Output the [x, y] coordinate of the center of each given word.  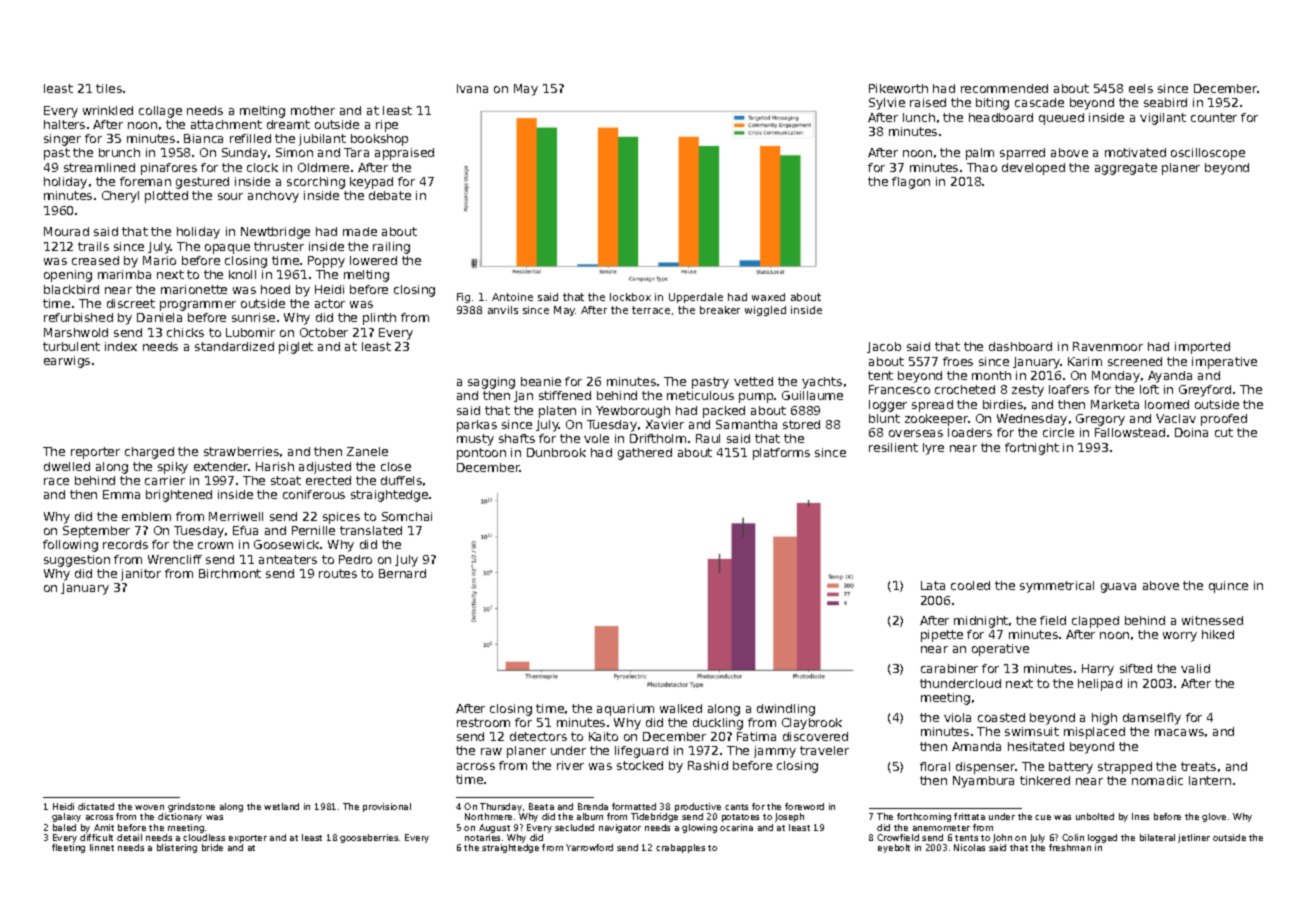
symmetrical [1057, 587]
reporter [95, 453]
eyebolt [894, 848]
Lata [933, 585]
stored [801, 424]
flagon [911, 183]
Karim [1085, 361]
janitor [141, 575]
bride [212, 847]
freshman [1070, 847]
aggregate [1126, 169]
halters [64, 124]
